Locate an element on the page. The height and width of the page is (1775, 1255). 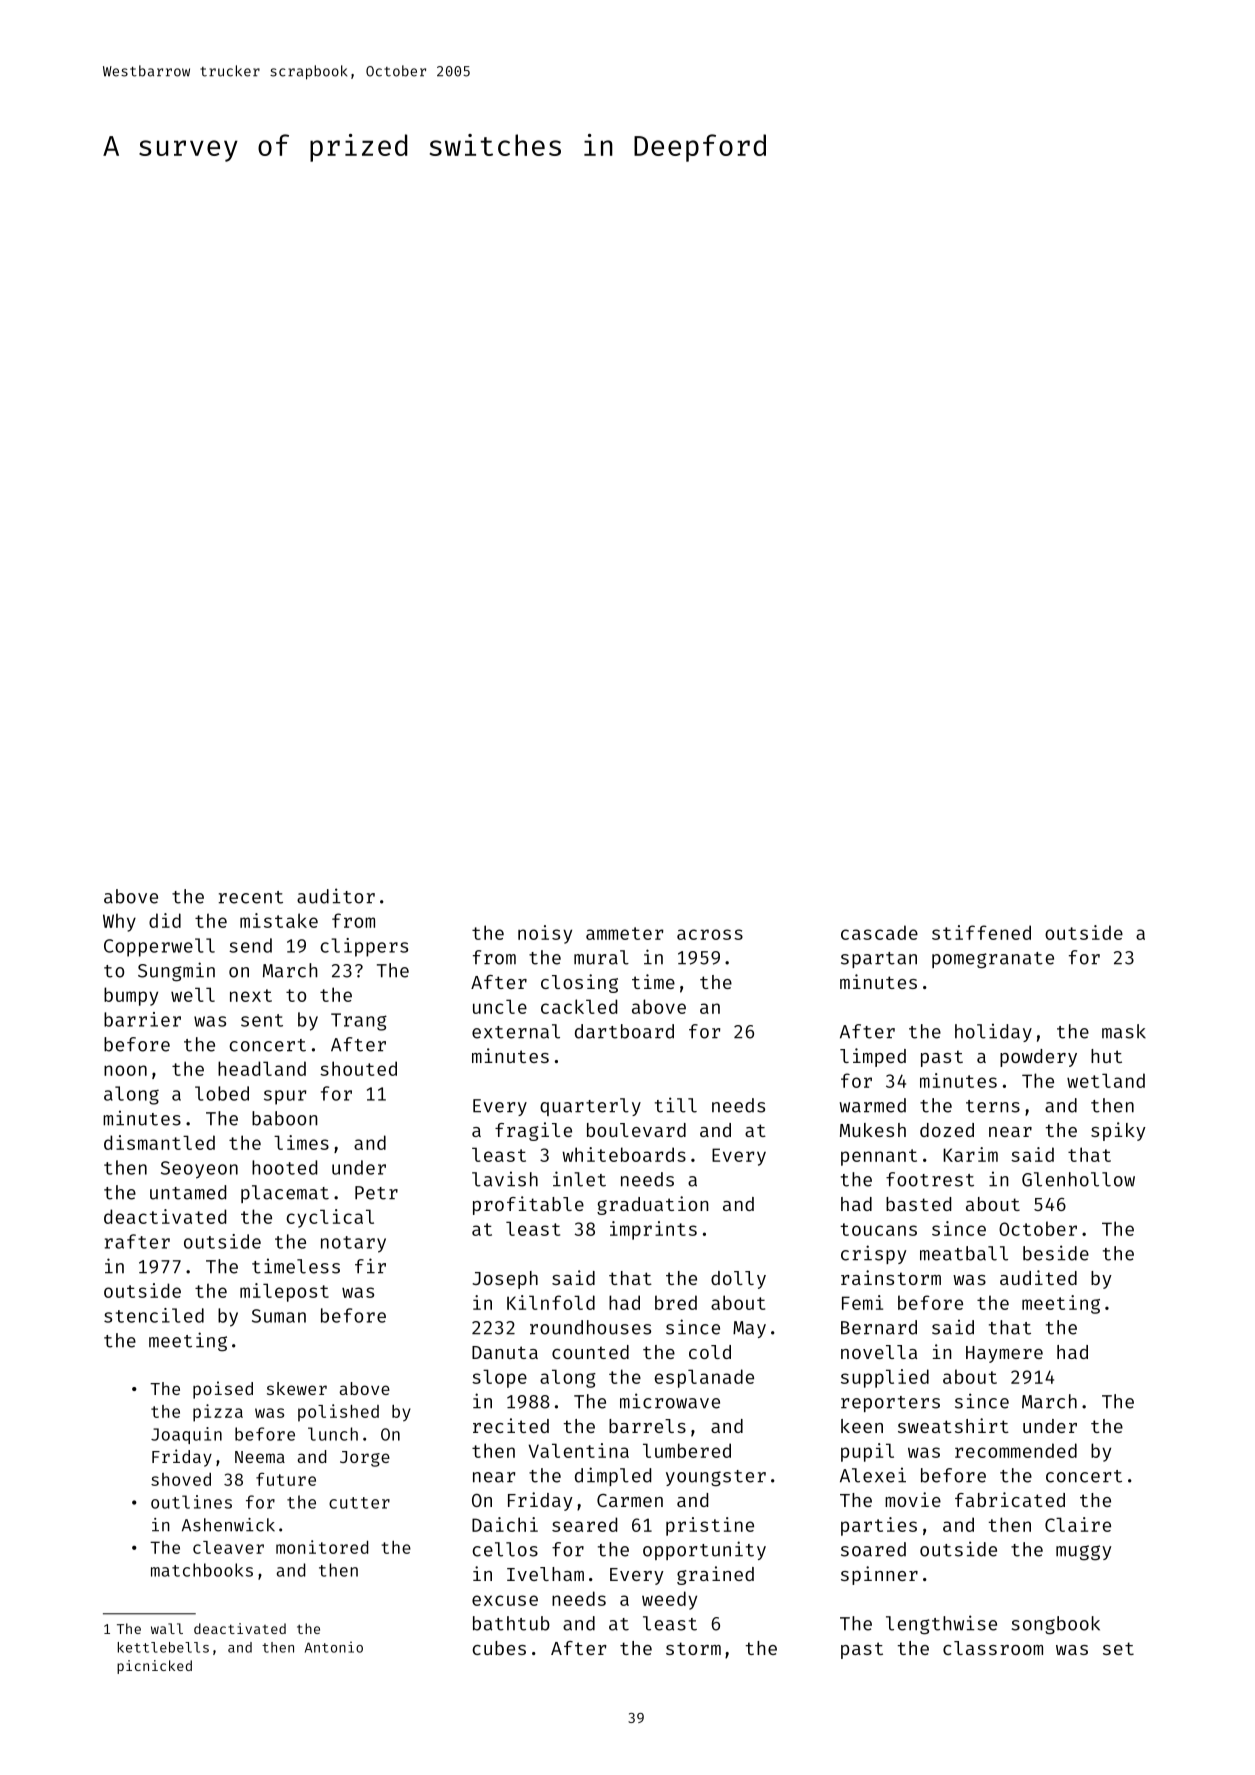
picnicked is located at coordinates (154, 1667).
